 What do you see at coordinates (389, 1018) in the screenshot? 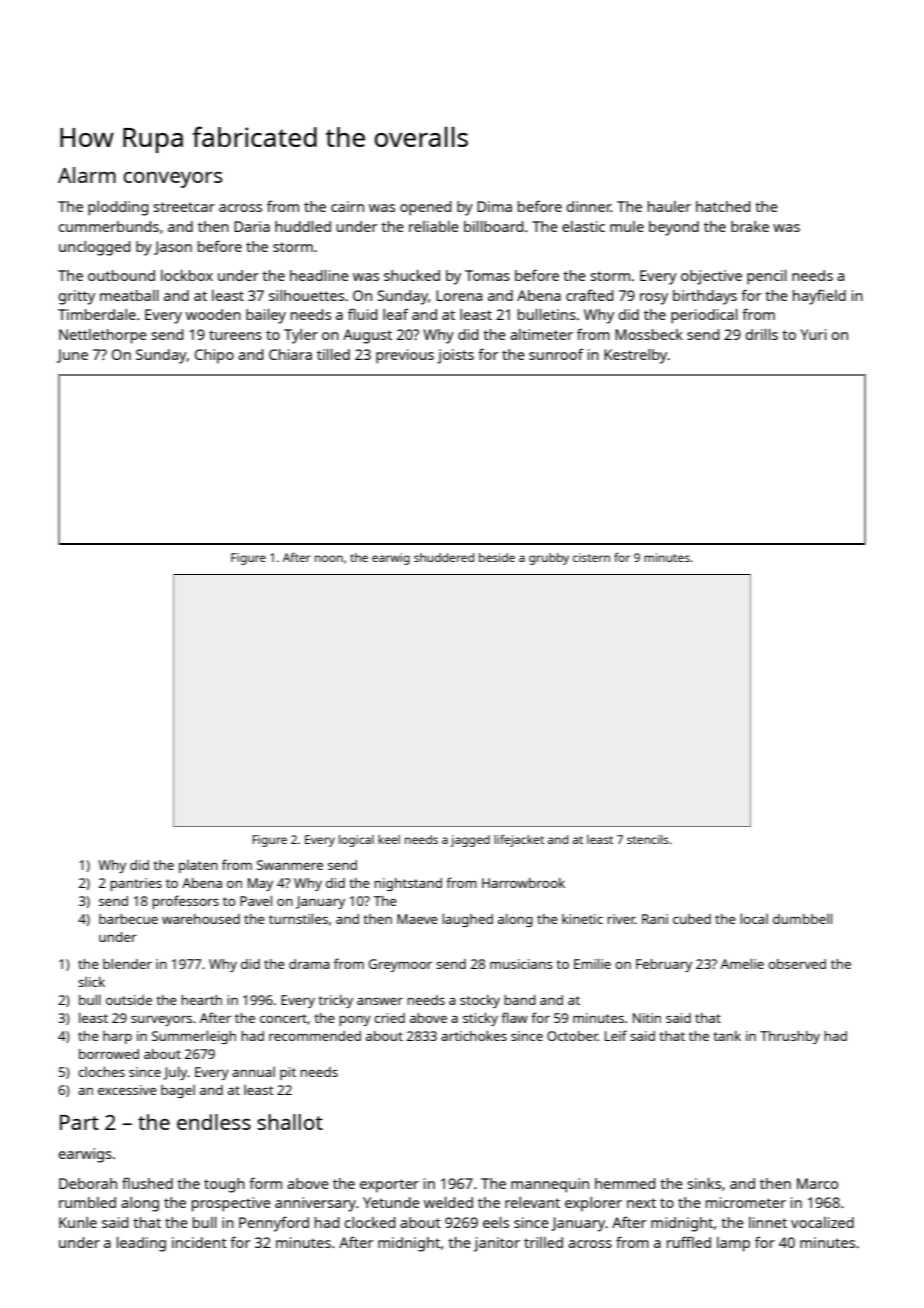
I see `cried` at bounding box center [389, 1018].
